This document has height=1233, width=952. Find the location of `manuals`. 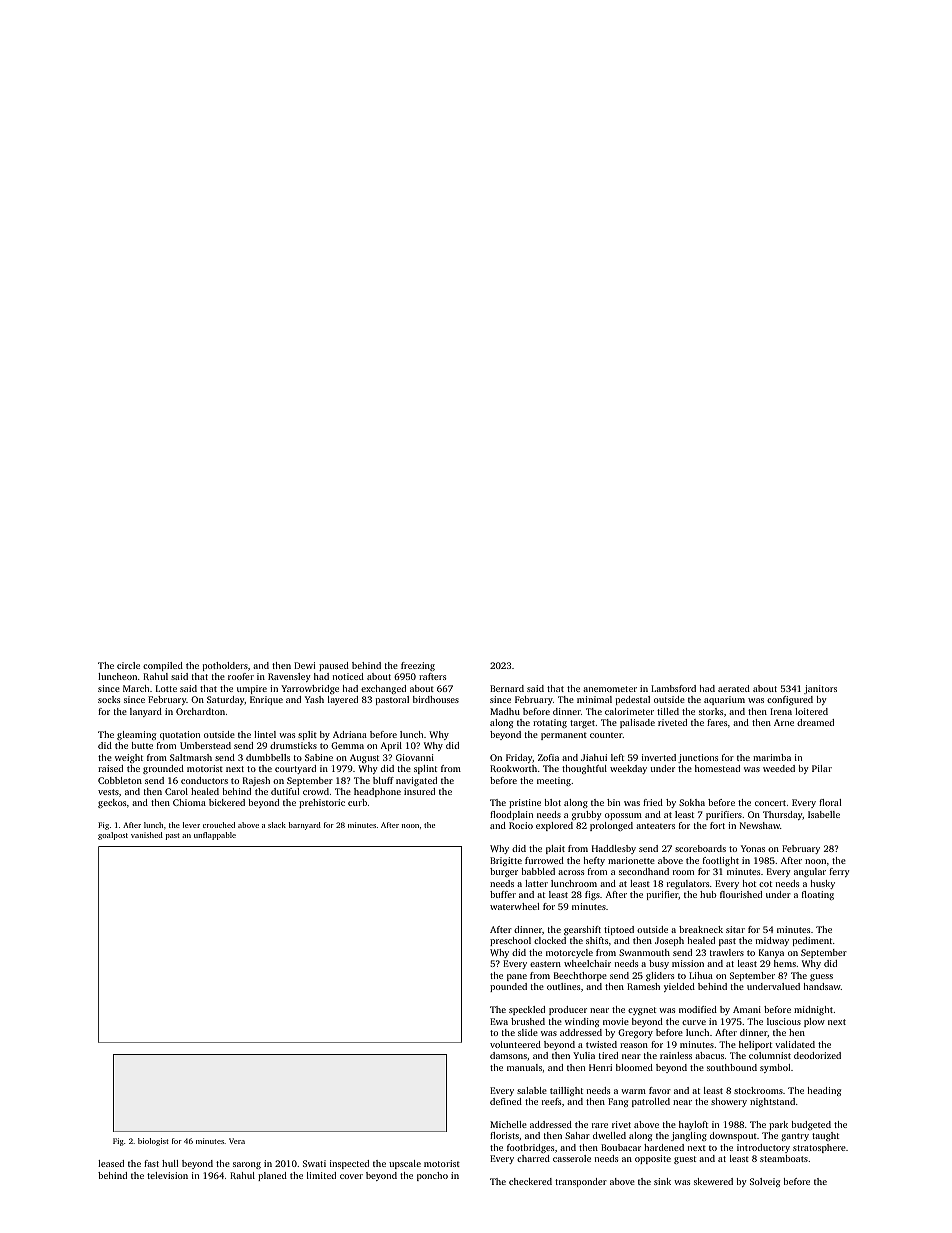

manuals is located at coordinates (524, 1067).
